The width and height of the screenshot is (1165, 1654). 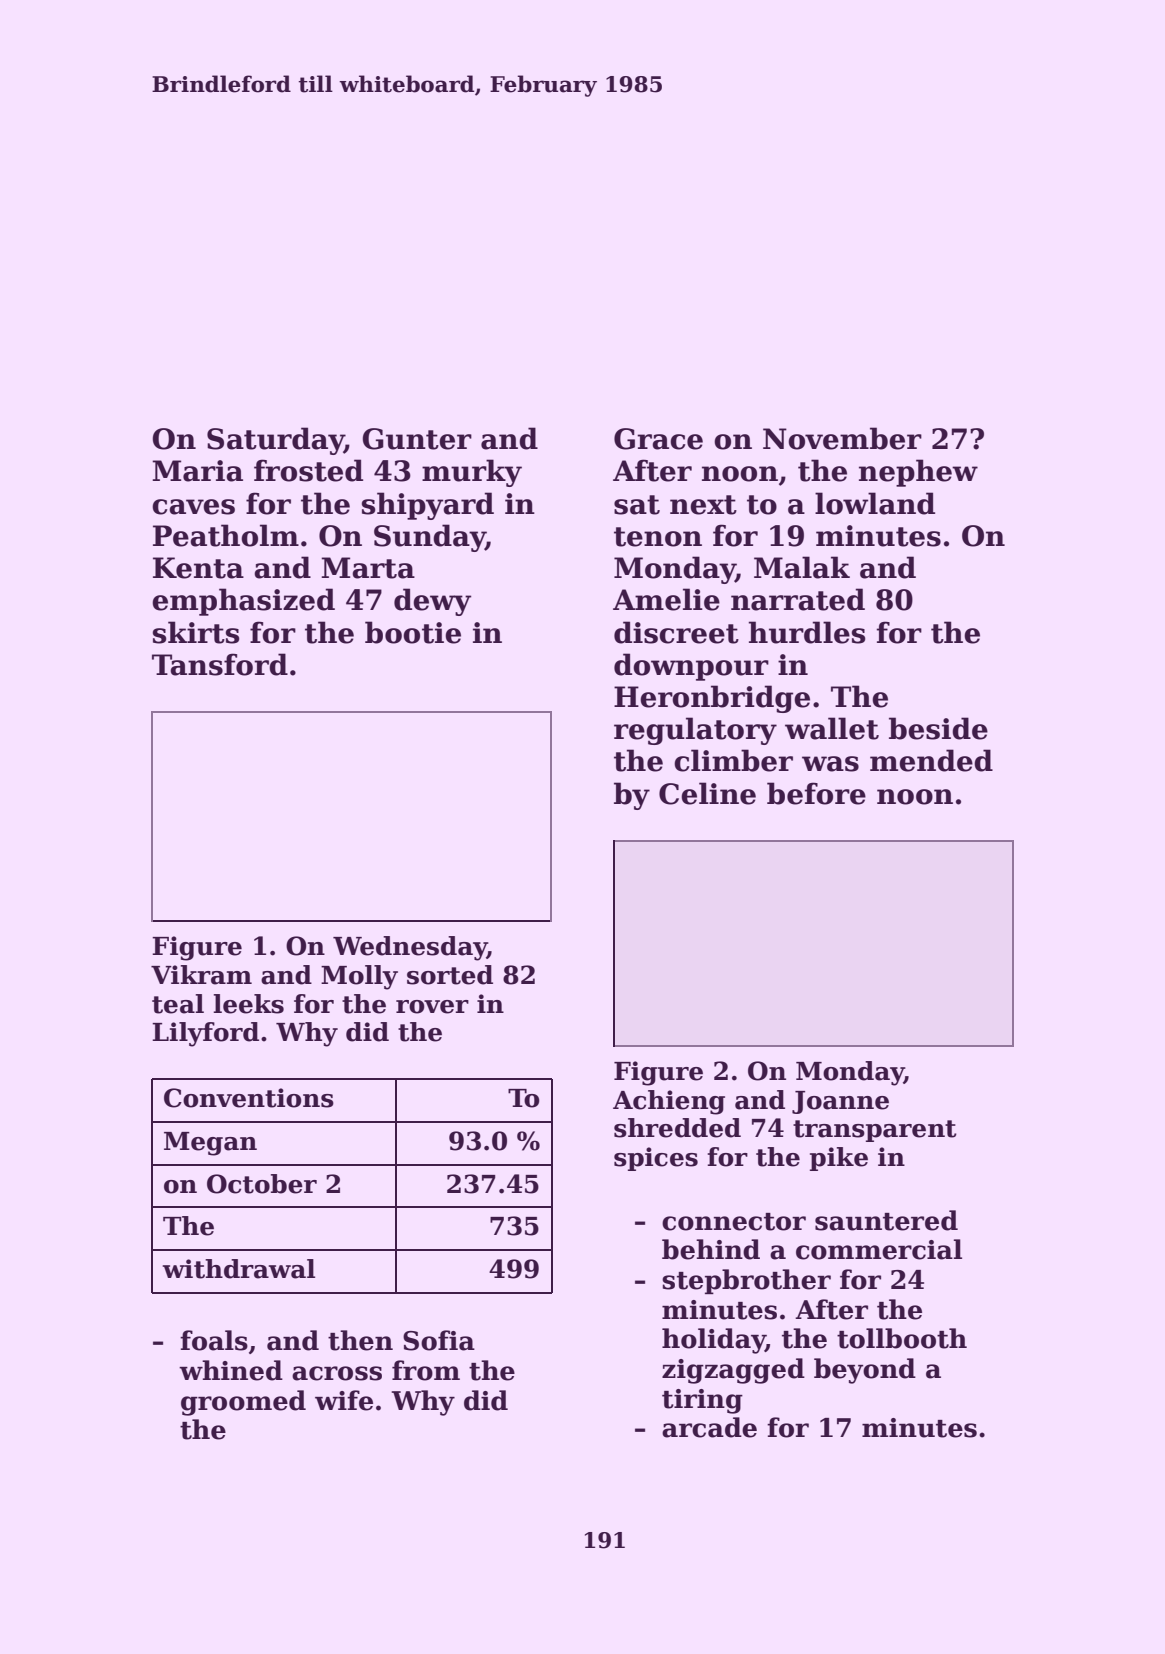 I want to click on rover, so click(x=432, y=1007).
